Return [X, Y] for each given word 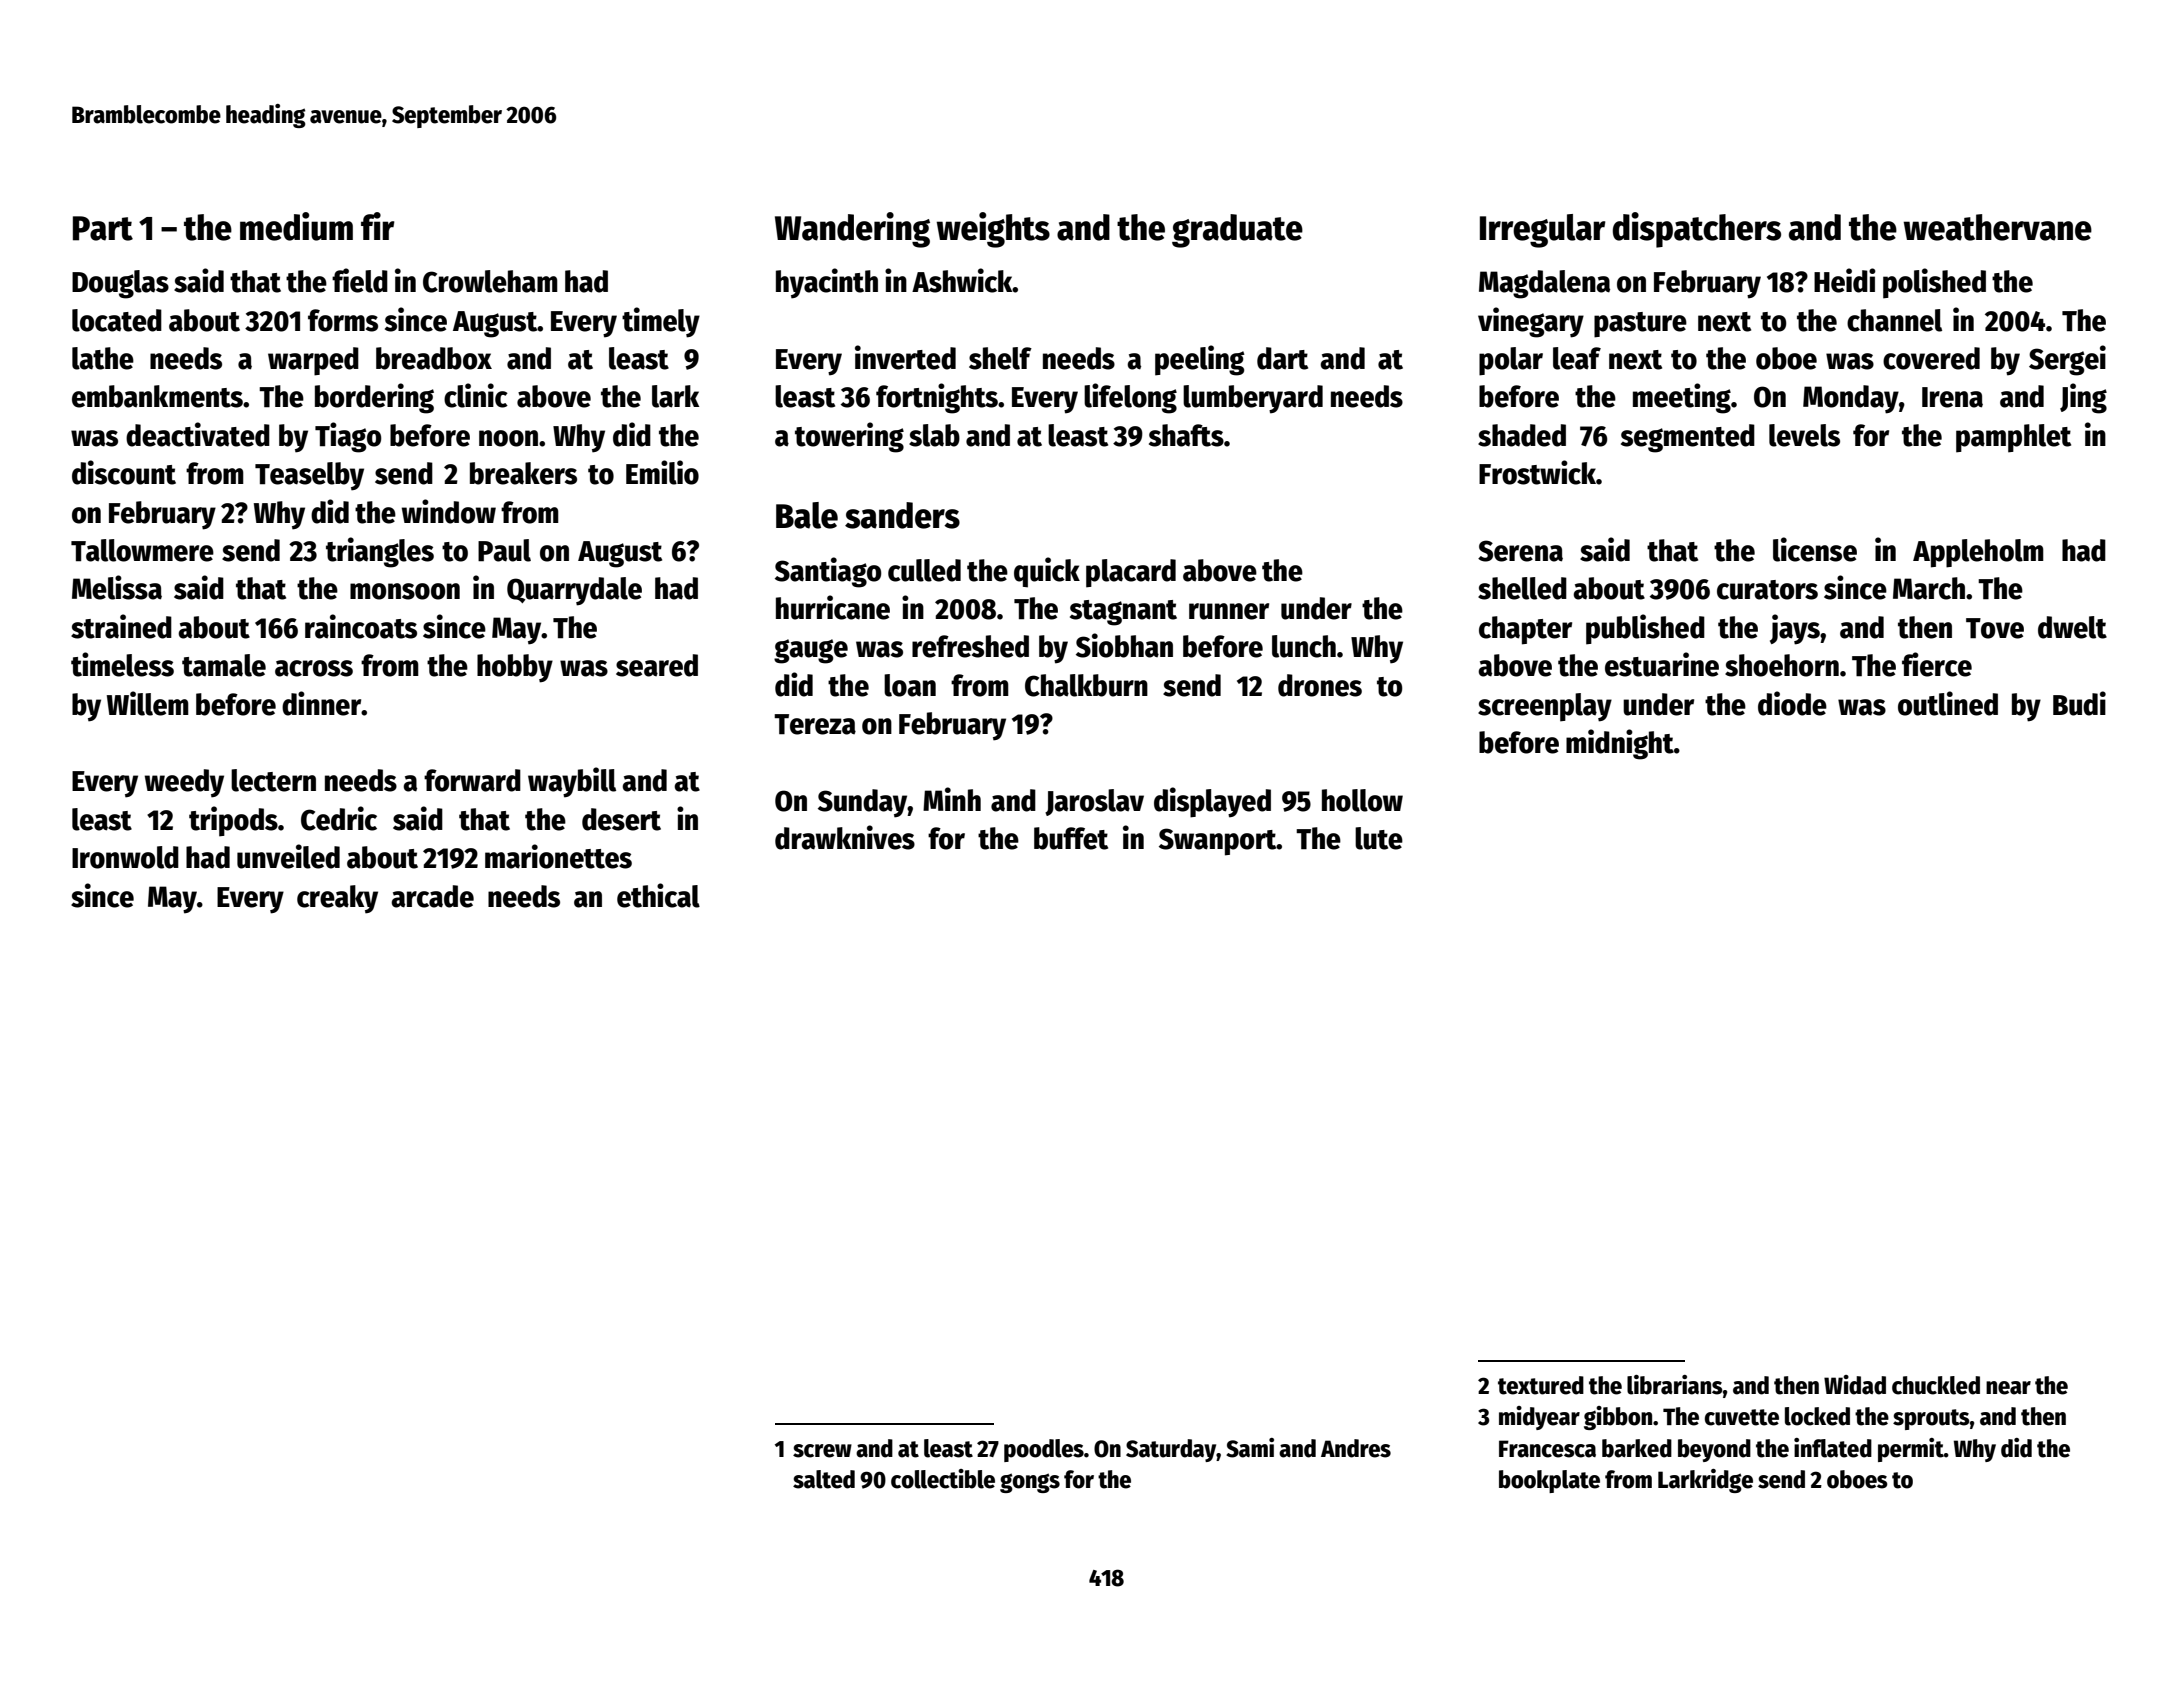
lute [1379, 838]
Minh [952, 799]
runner [1229, 611]
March [1929, 588]
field [360, 280]
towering [849, 437]
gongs [1030, 1483]
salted [824, 1479]
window [449, 511]
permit [1911, 1450]
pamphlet [2013, 438]
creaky [337, 899]
